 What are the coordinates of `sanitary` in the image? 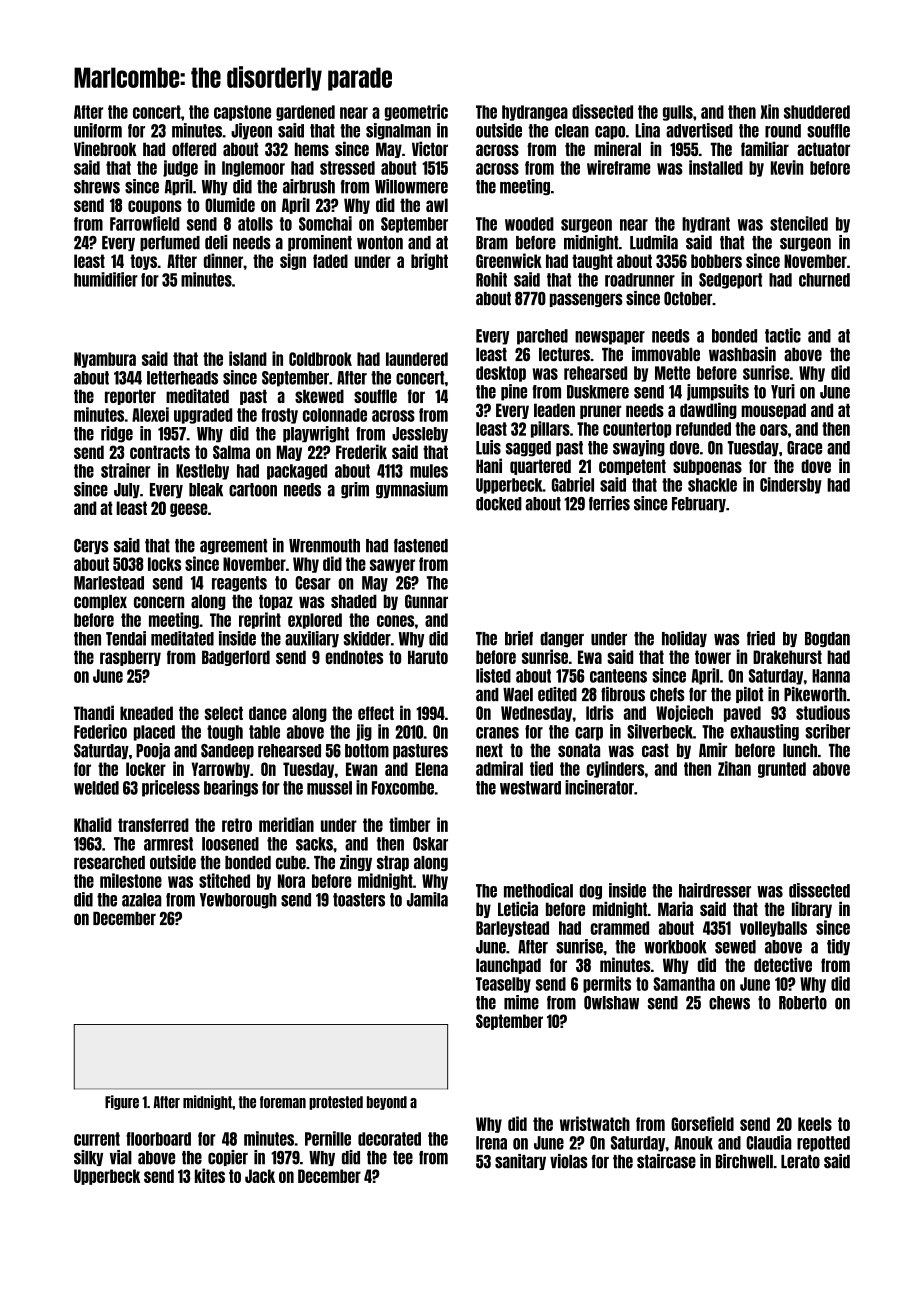 It's located at (520, 1162).
